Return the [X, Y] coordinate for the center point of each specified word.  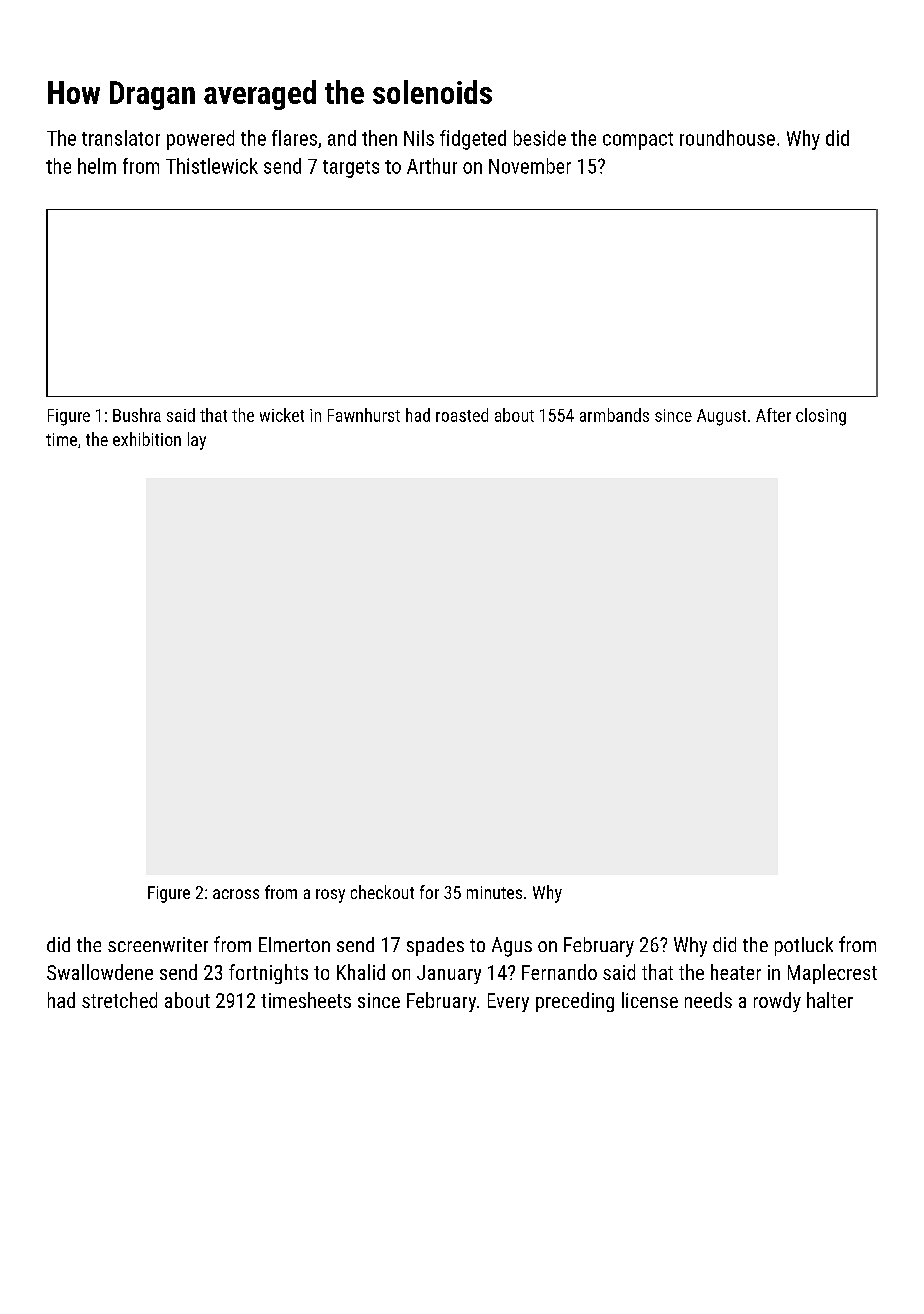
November [530, 166]
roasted [462, 415]
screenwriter [158, 944]
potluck [804, 946]
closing [821, 417]
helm [97, 166]
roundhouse [727, 138]
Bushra [137, 415]
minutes [494, 892]
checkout [382, 892]
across [236, 894]
